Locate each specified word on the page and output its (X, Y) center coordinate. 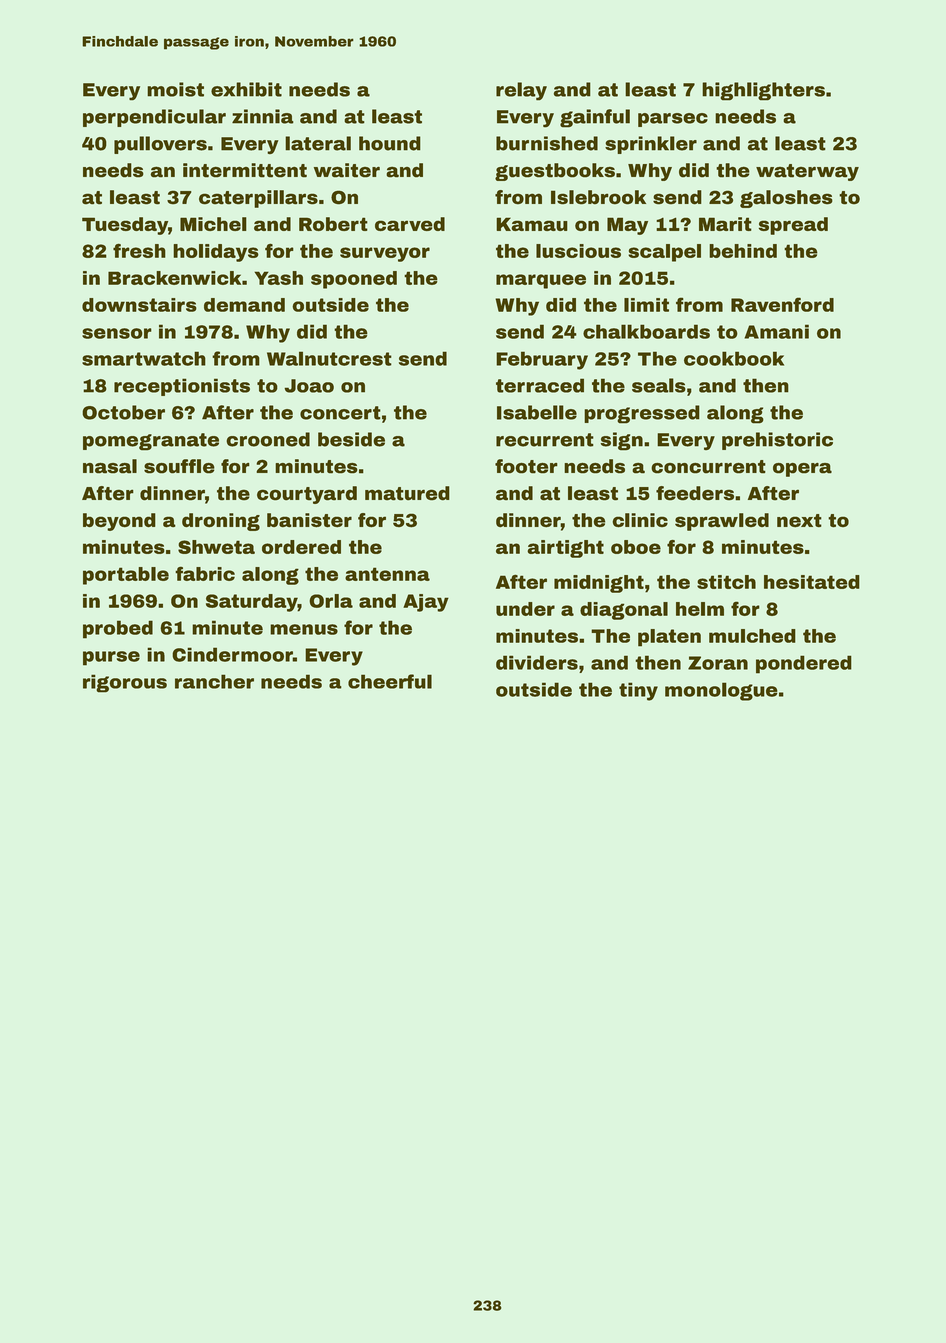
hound (390, 143)
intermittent (245, 170)
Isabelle (537, 412)
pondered (804, 664)
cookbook (734, 358)
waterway (807, 172)
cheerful (390, 681)
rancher (214, 681)
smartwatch (144, 358)
